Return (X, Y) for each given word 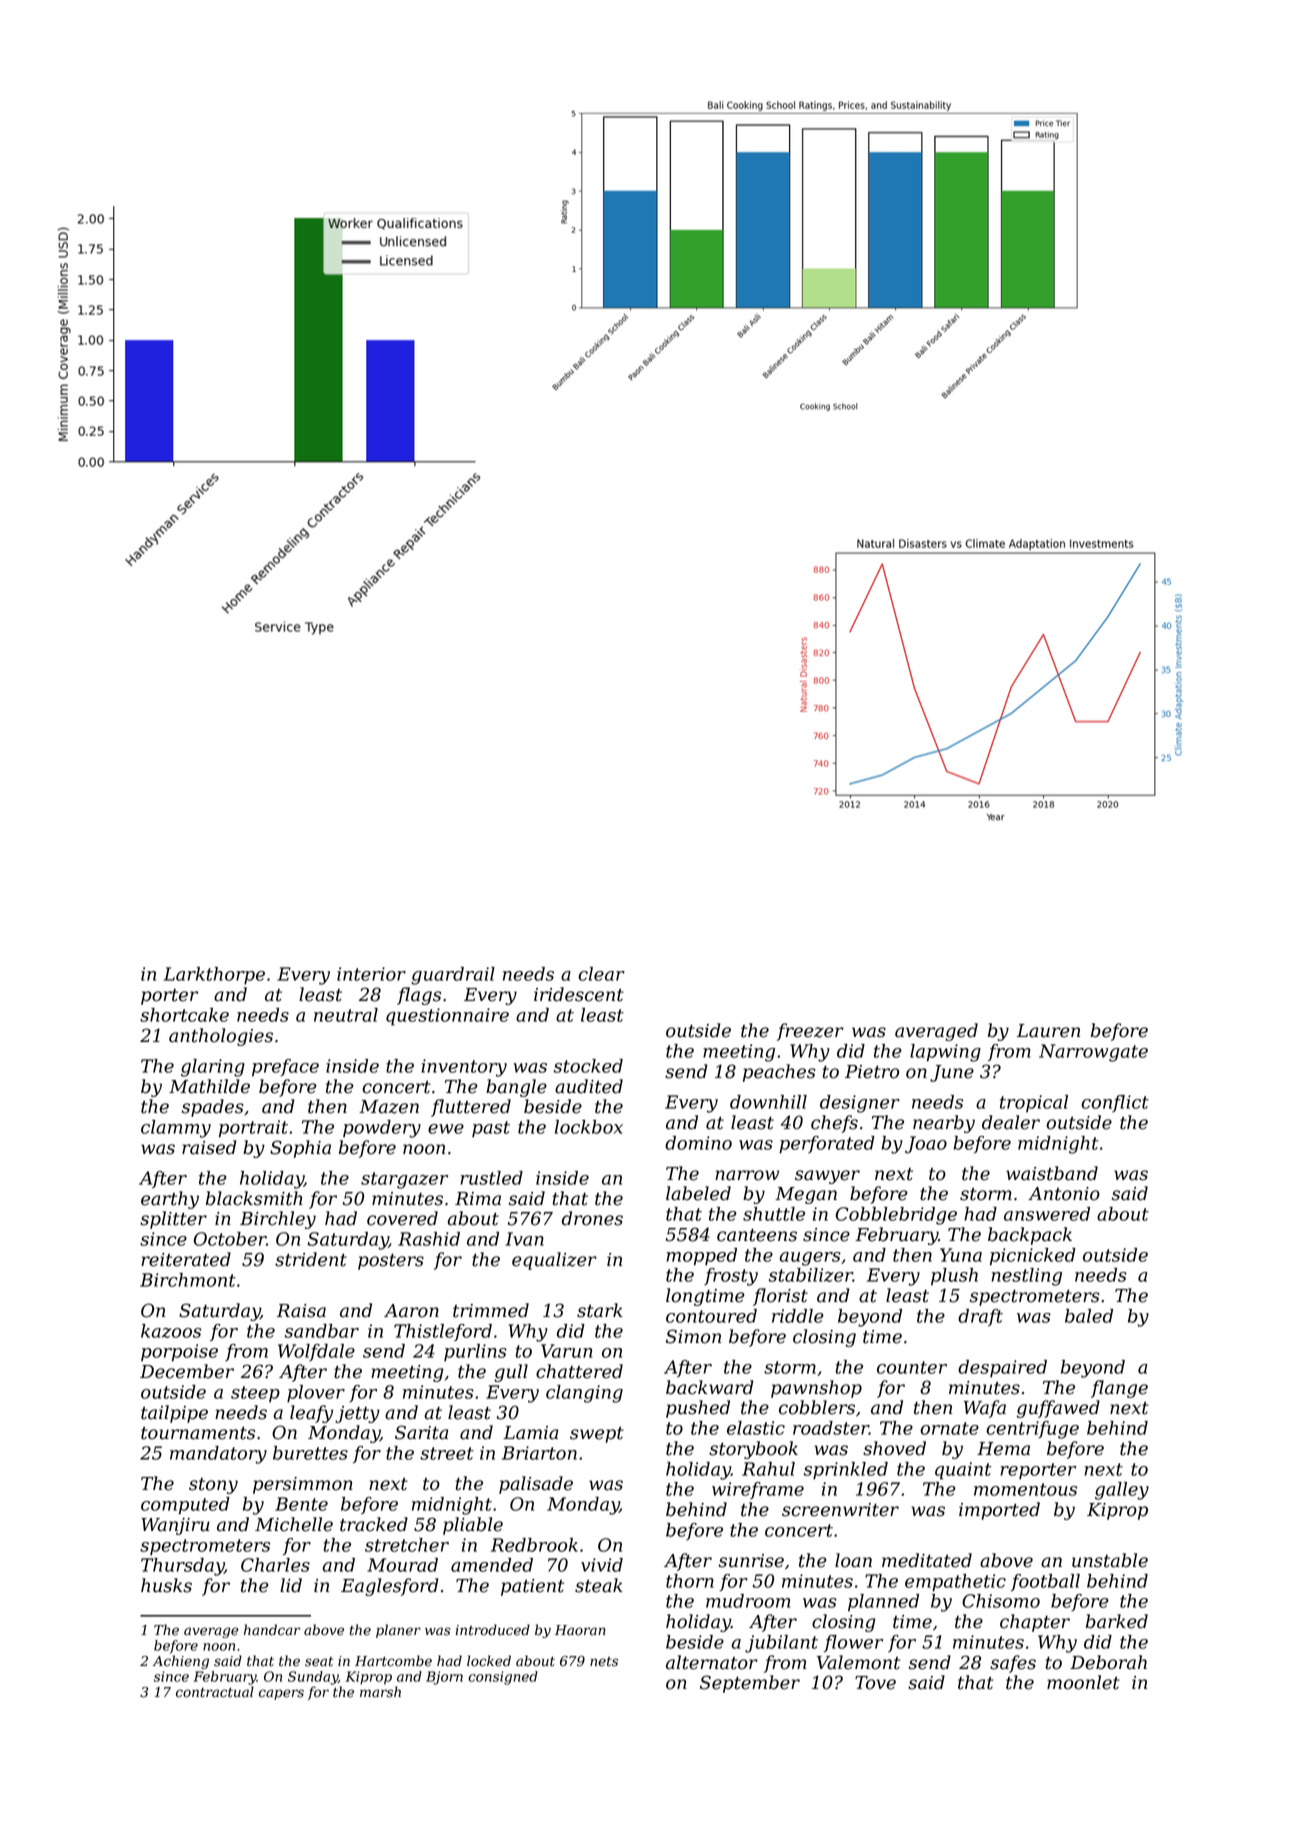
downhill (768, 1102)
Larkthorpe (214, 976)
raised (209, 1147)
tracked (374, 1524)
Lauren (1048, 1031)
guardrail (453, 976)
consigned (503, 1678)
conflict (1115, 1103)
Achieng (181, 1662)
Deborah (1108, 1662)
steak (599, 1585)
